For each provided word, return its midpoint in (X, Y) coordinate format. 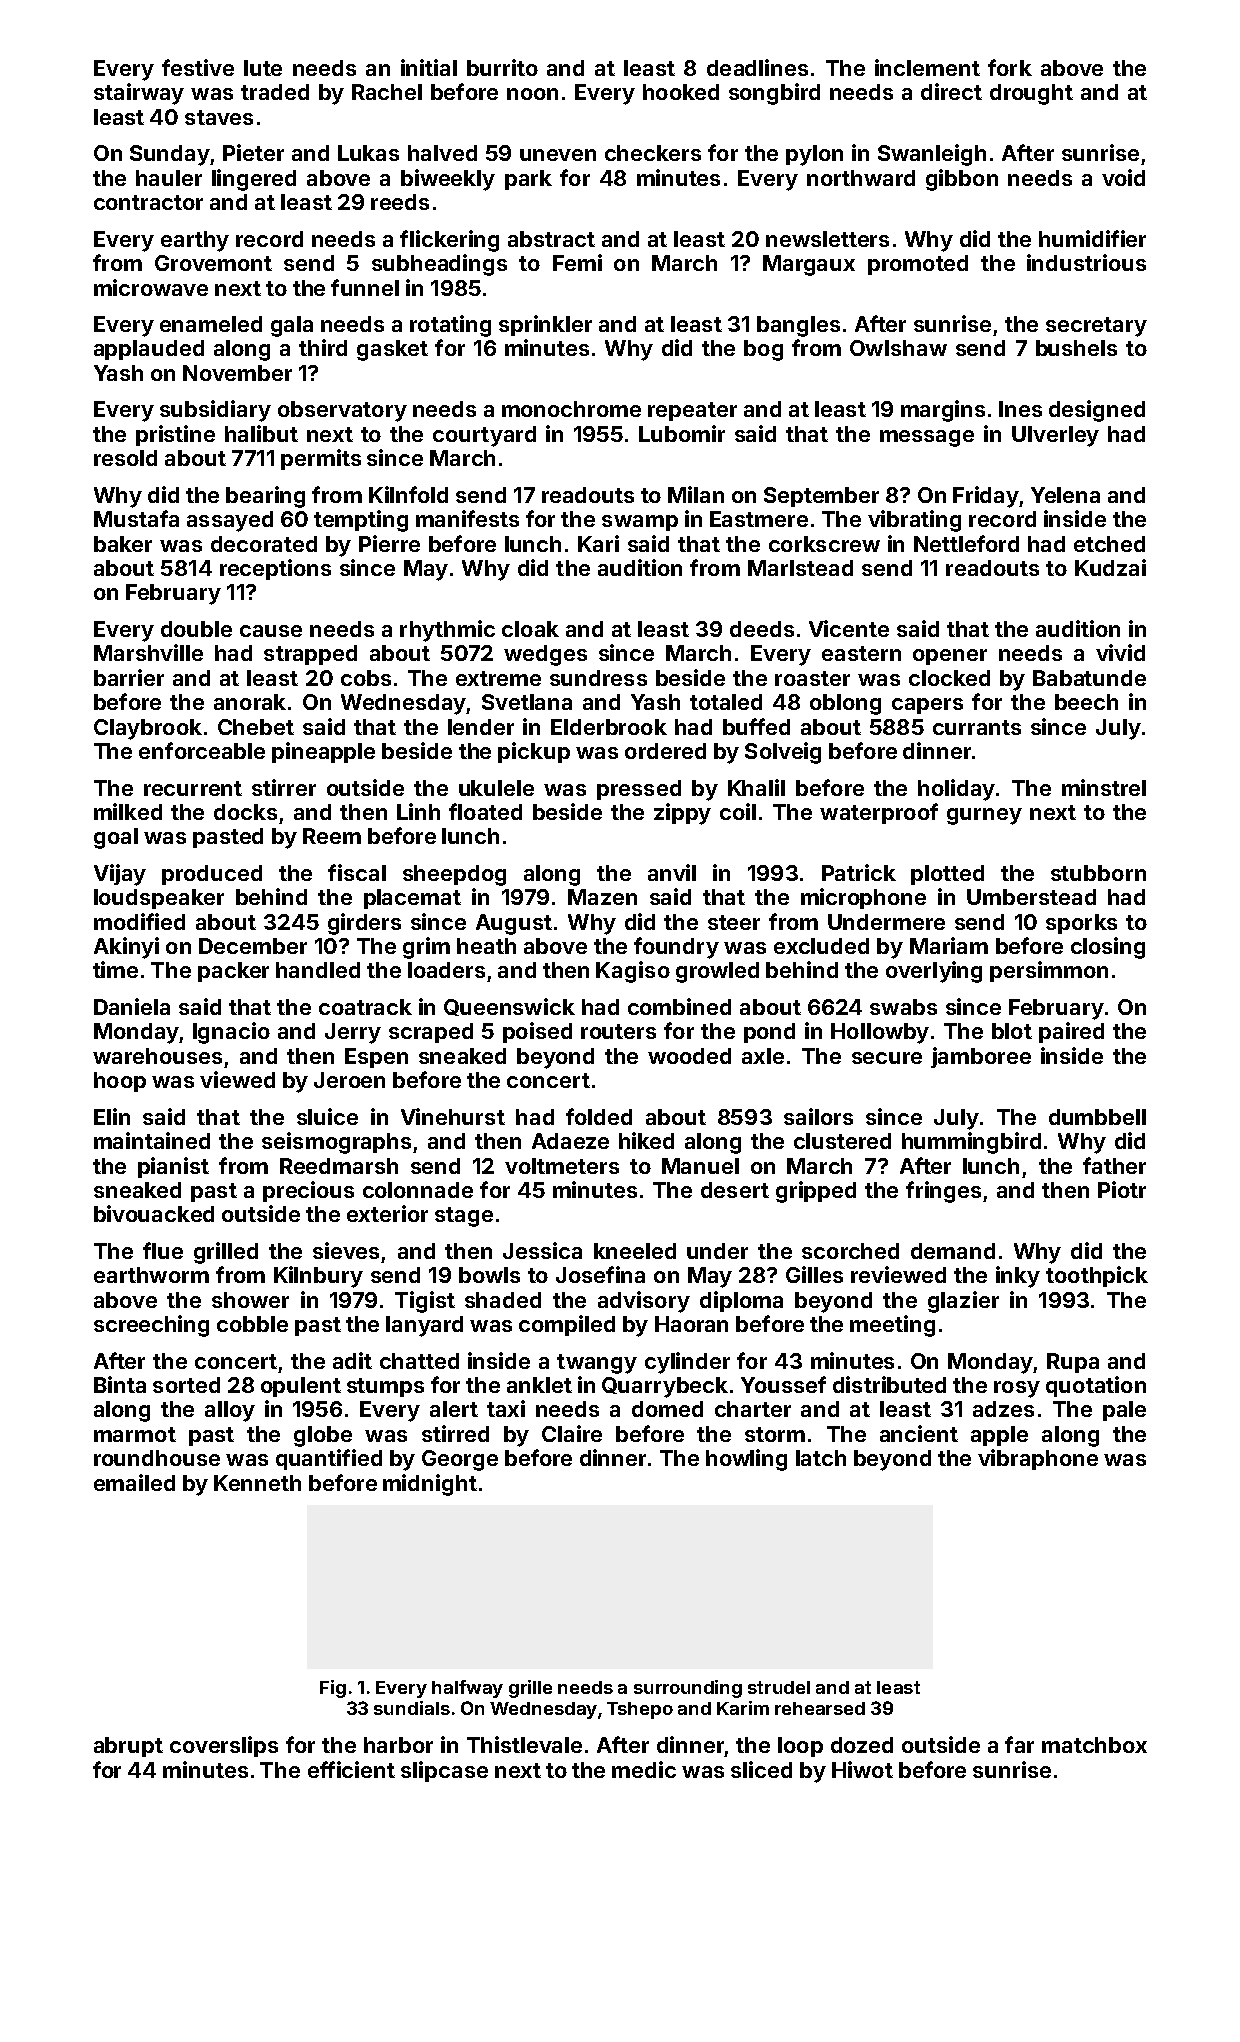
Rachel (387, 92)
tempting (361, 521)
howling (746, 1460)
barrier (129, 677)
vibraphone (1038, 1459)
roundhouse (157, 1458)
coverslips (224, 1746)
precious (308, 1191)
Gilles (814, 1274)
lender (481, 727)
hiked (646, 1140)
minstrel (1104, 787)
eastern (861, 653)
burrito (502, 67)
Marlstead (800, 568)
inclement (927, 67)
